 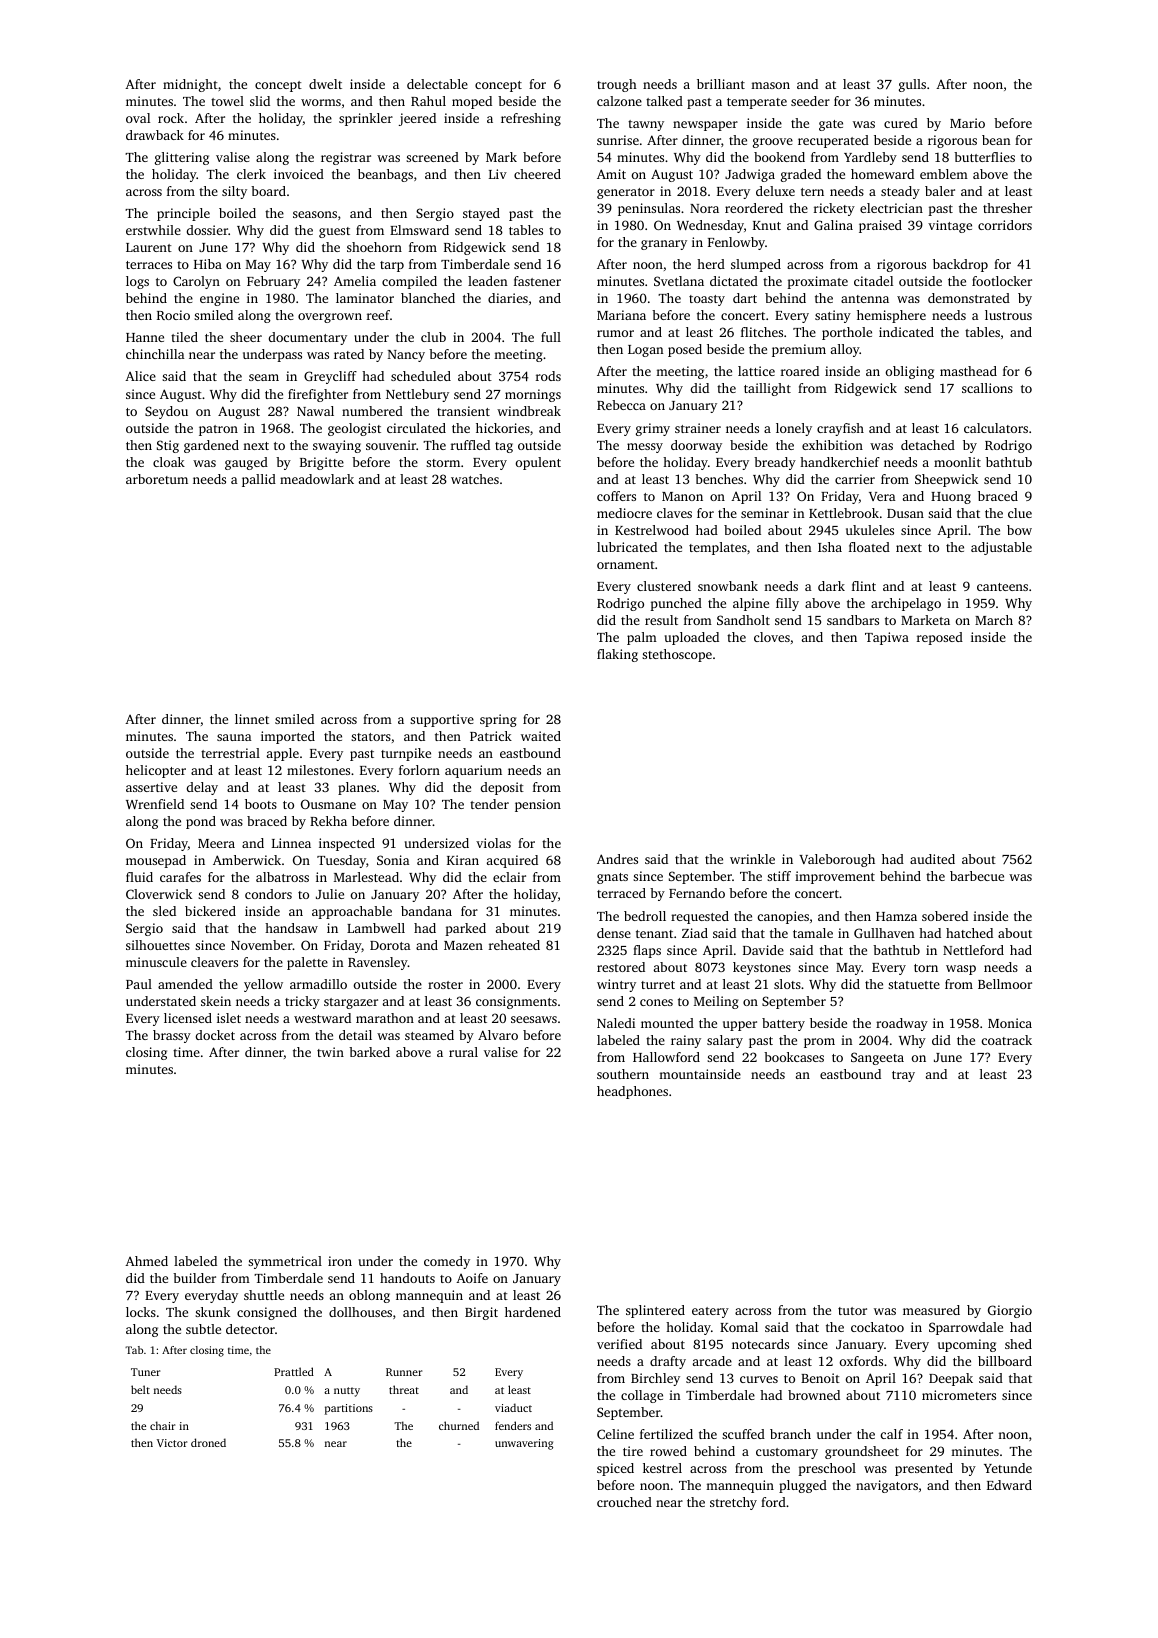 What do you see at coordinates (489, 804) in the screenshot?
I see `tender` at bounding box center [489, 804].
